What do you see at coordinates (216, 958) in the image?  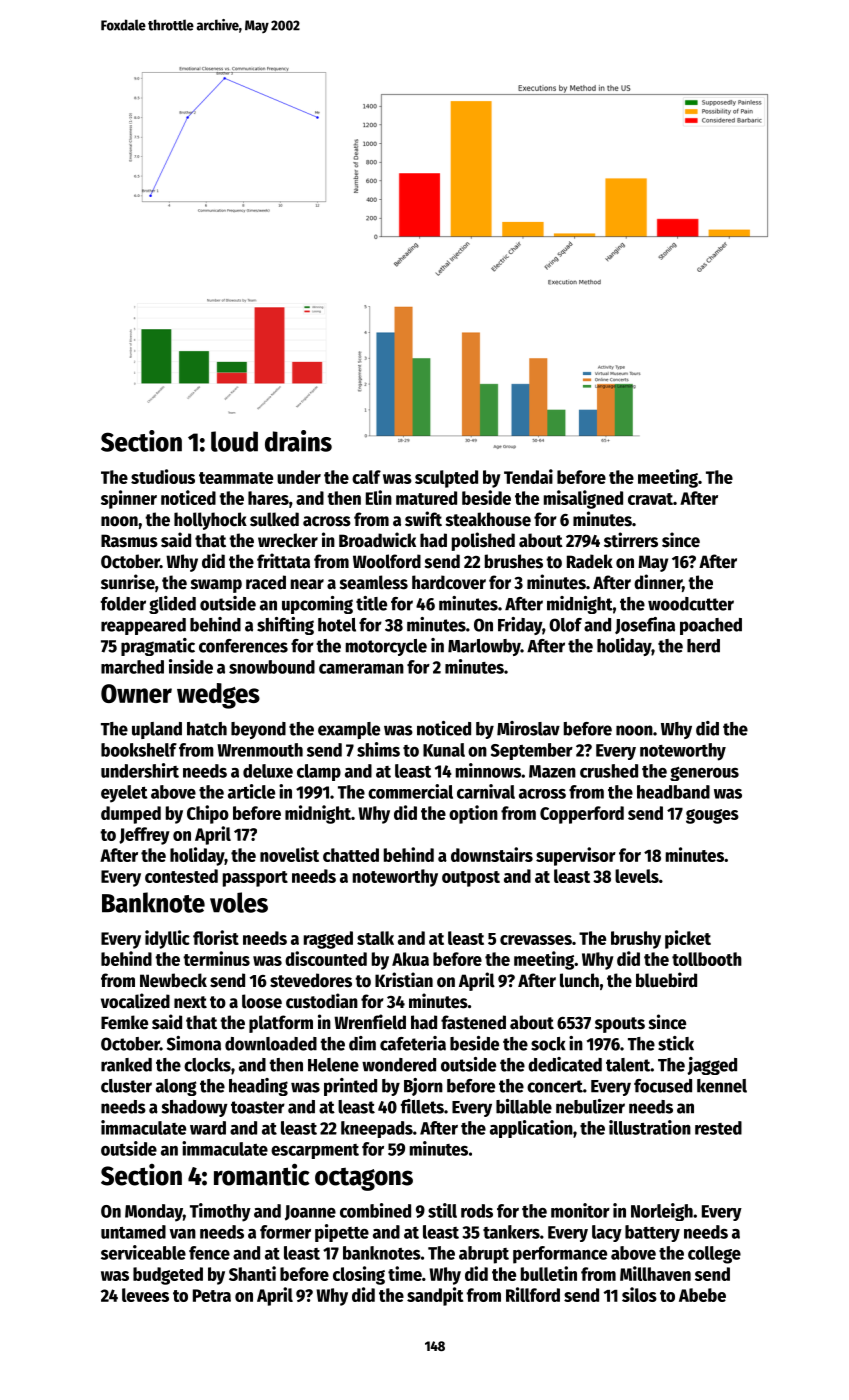 I see `terminus` at bounding box center [216, 958].
